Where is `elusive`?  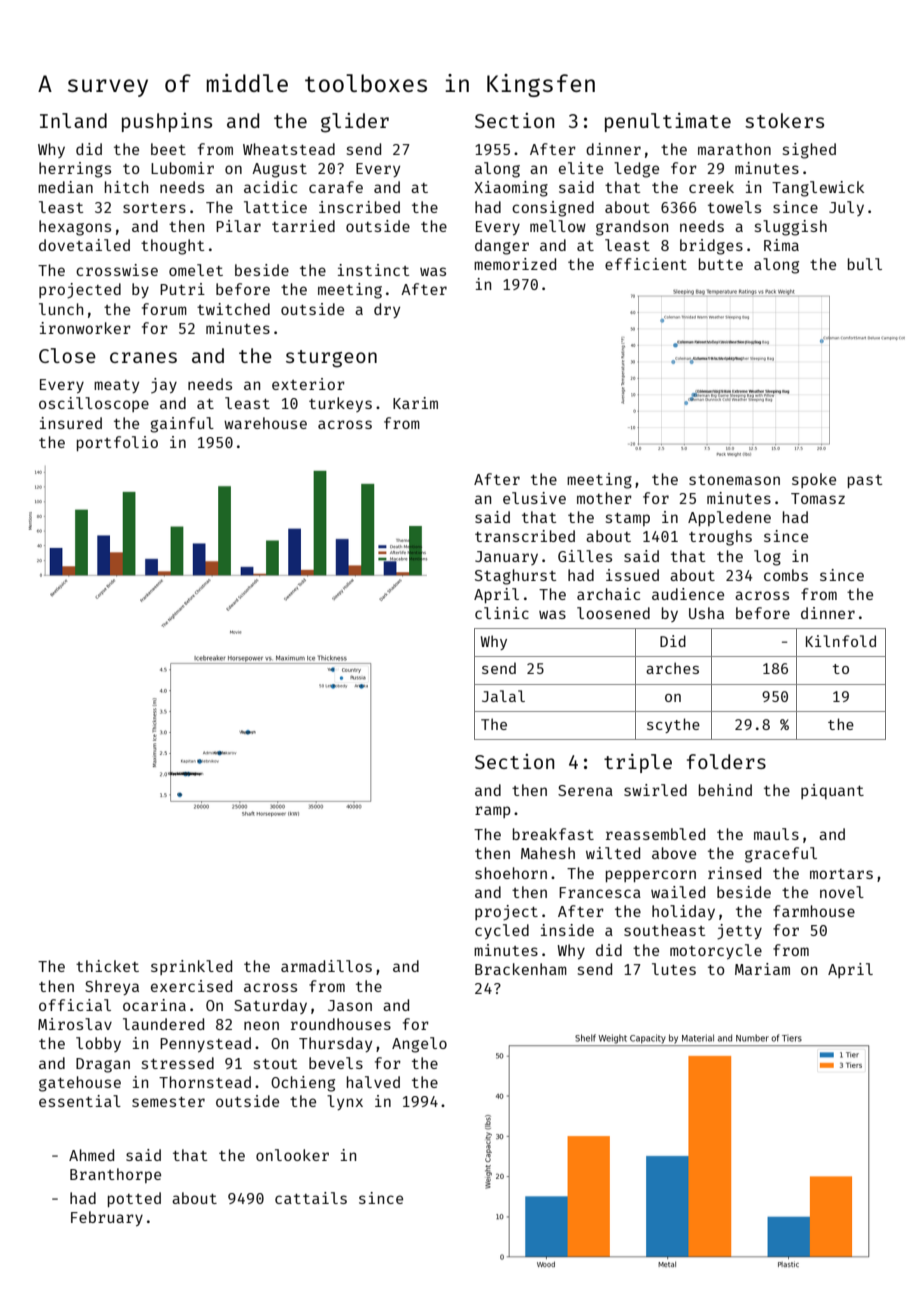 elusive is located at coordinates (534, 498).
